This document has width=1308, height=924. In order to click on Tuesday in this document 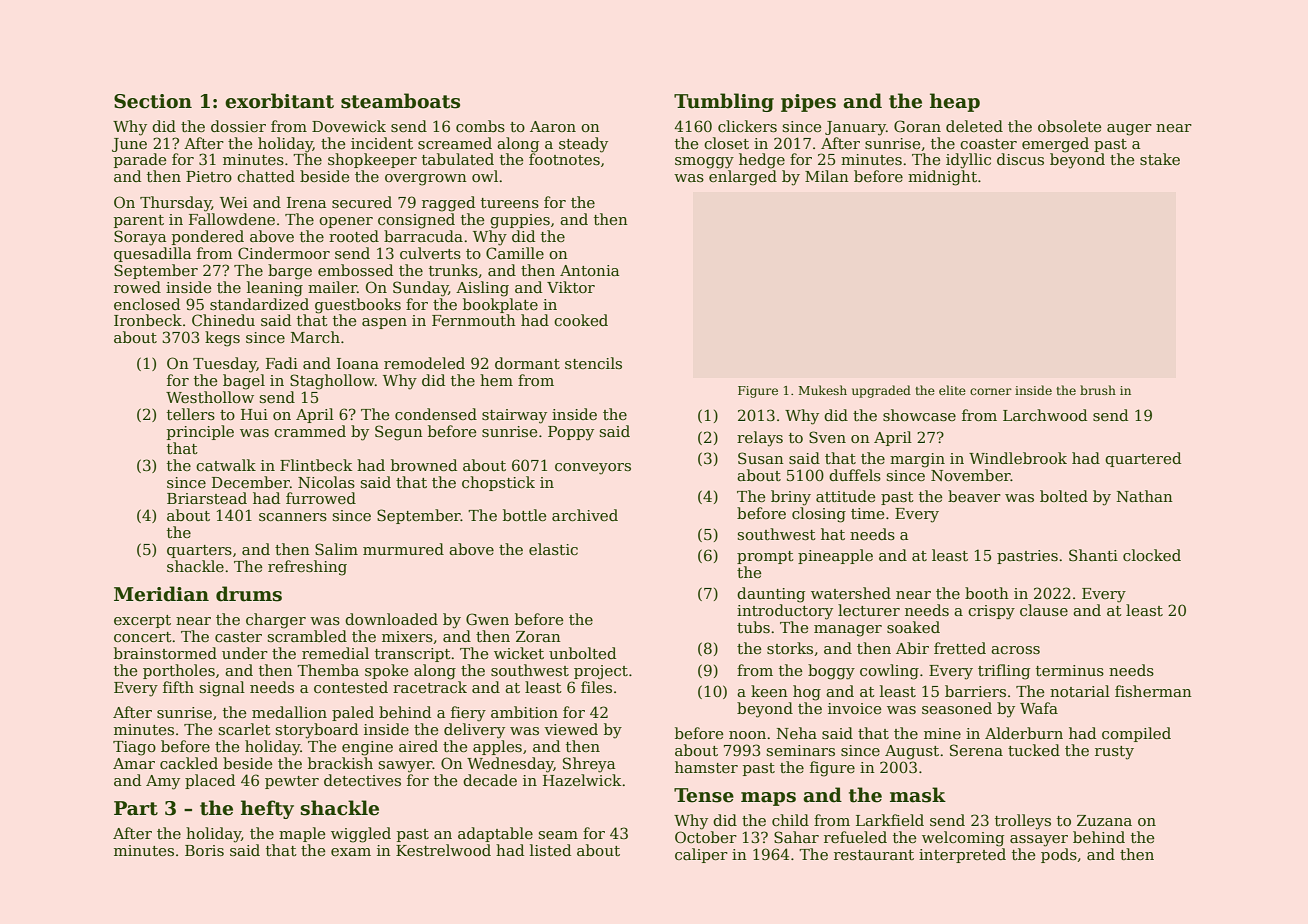, I will do `click(225, 365)`.
